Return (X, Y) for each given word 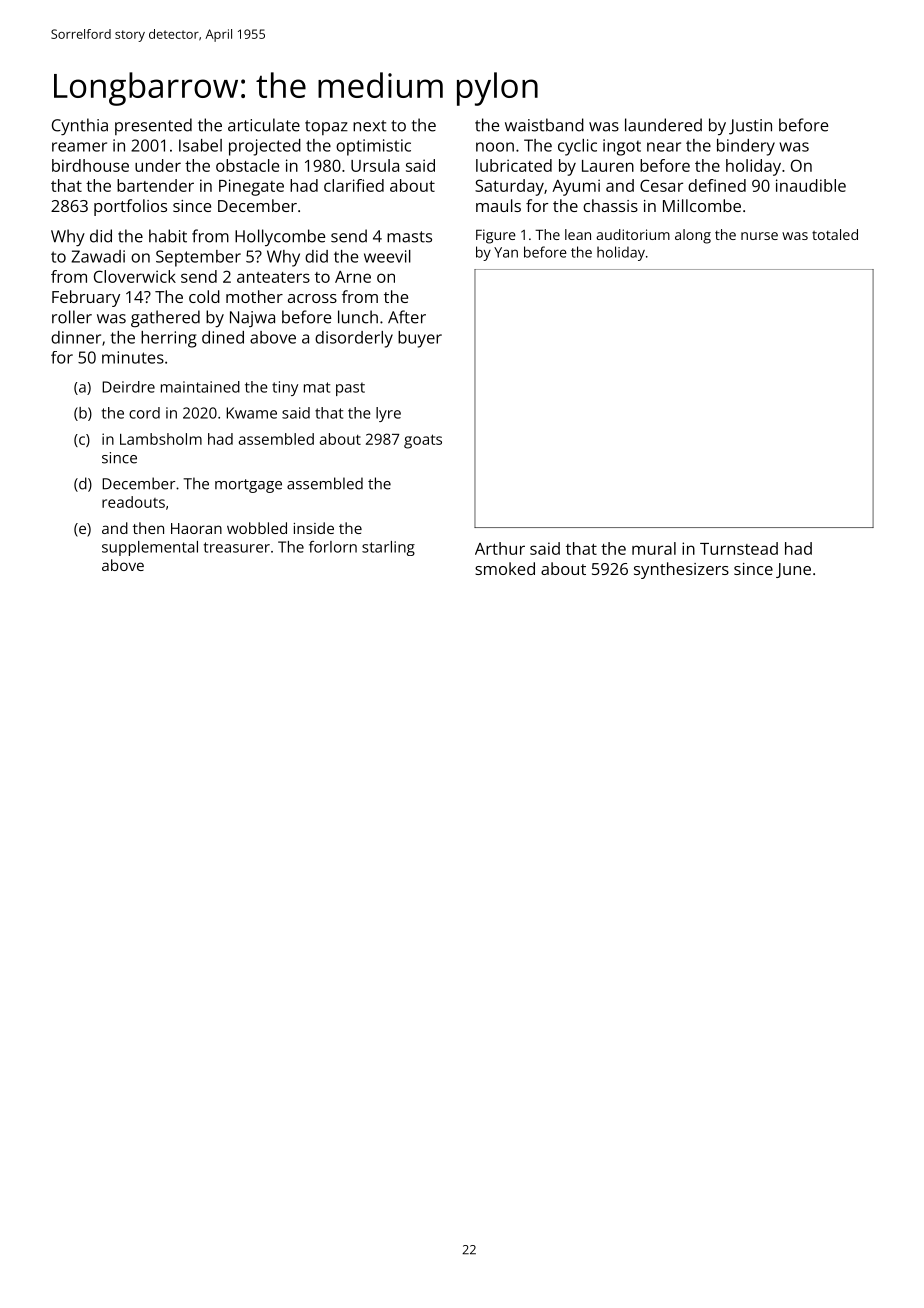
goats (423, 441)
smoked (505, 568)
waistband (544, 125)
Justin (750, 127)
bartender (155, 185)
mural (654, 548)
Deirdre (128, 387)
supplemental (150, 548)
